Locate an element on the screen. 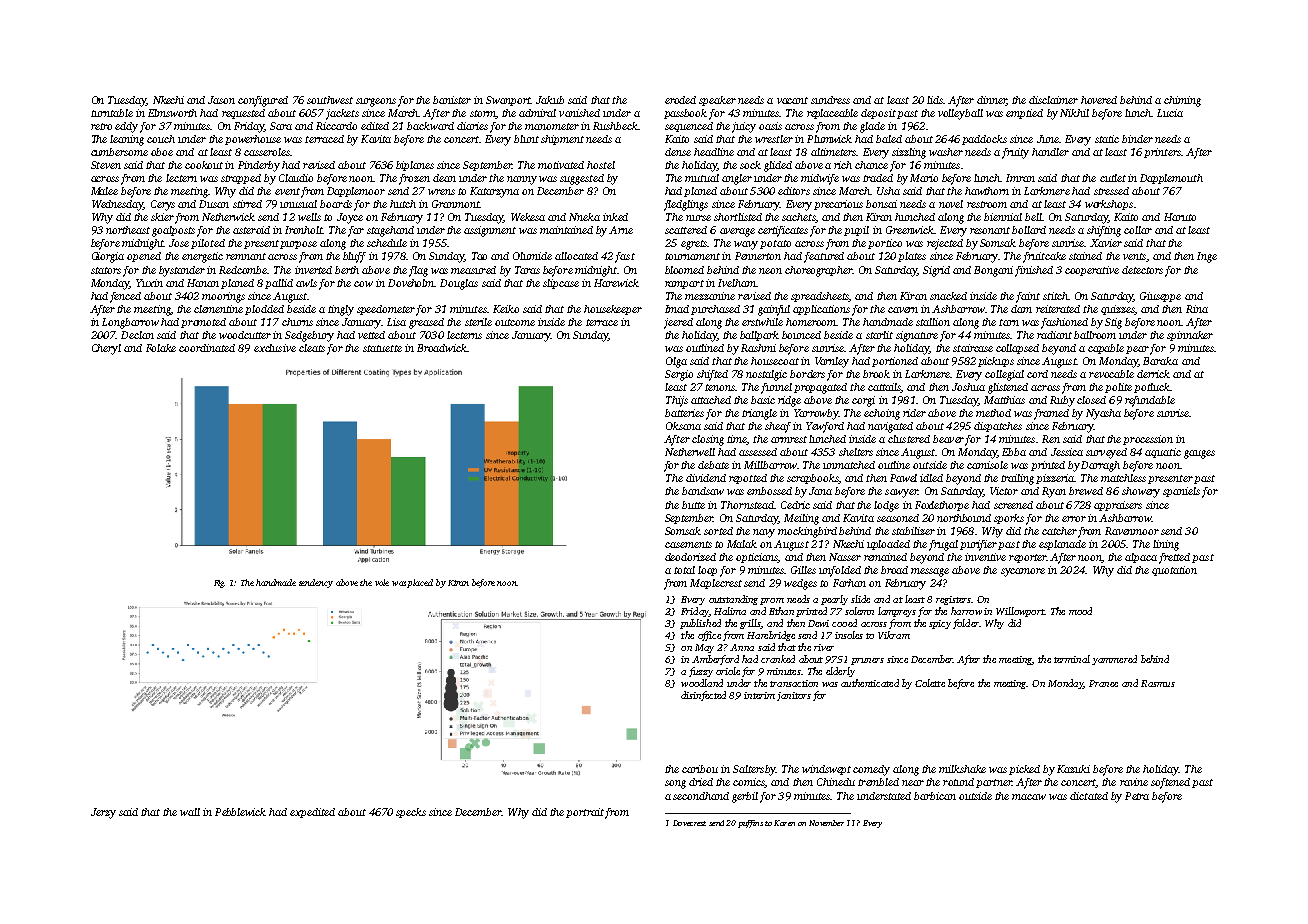 The image size is (1308, 924). turntable is located at coordinates (112, 113).
